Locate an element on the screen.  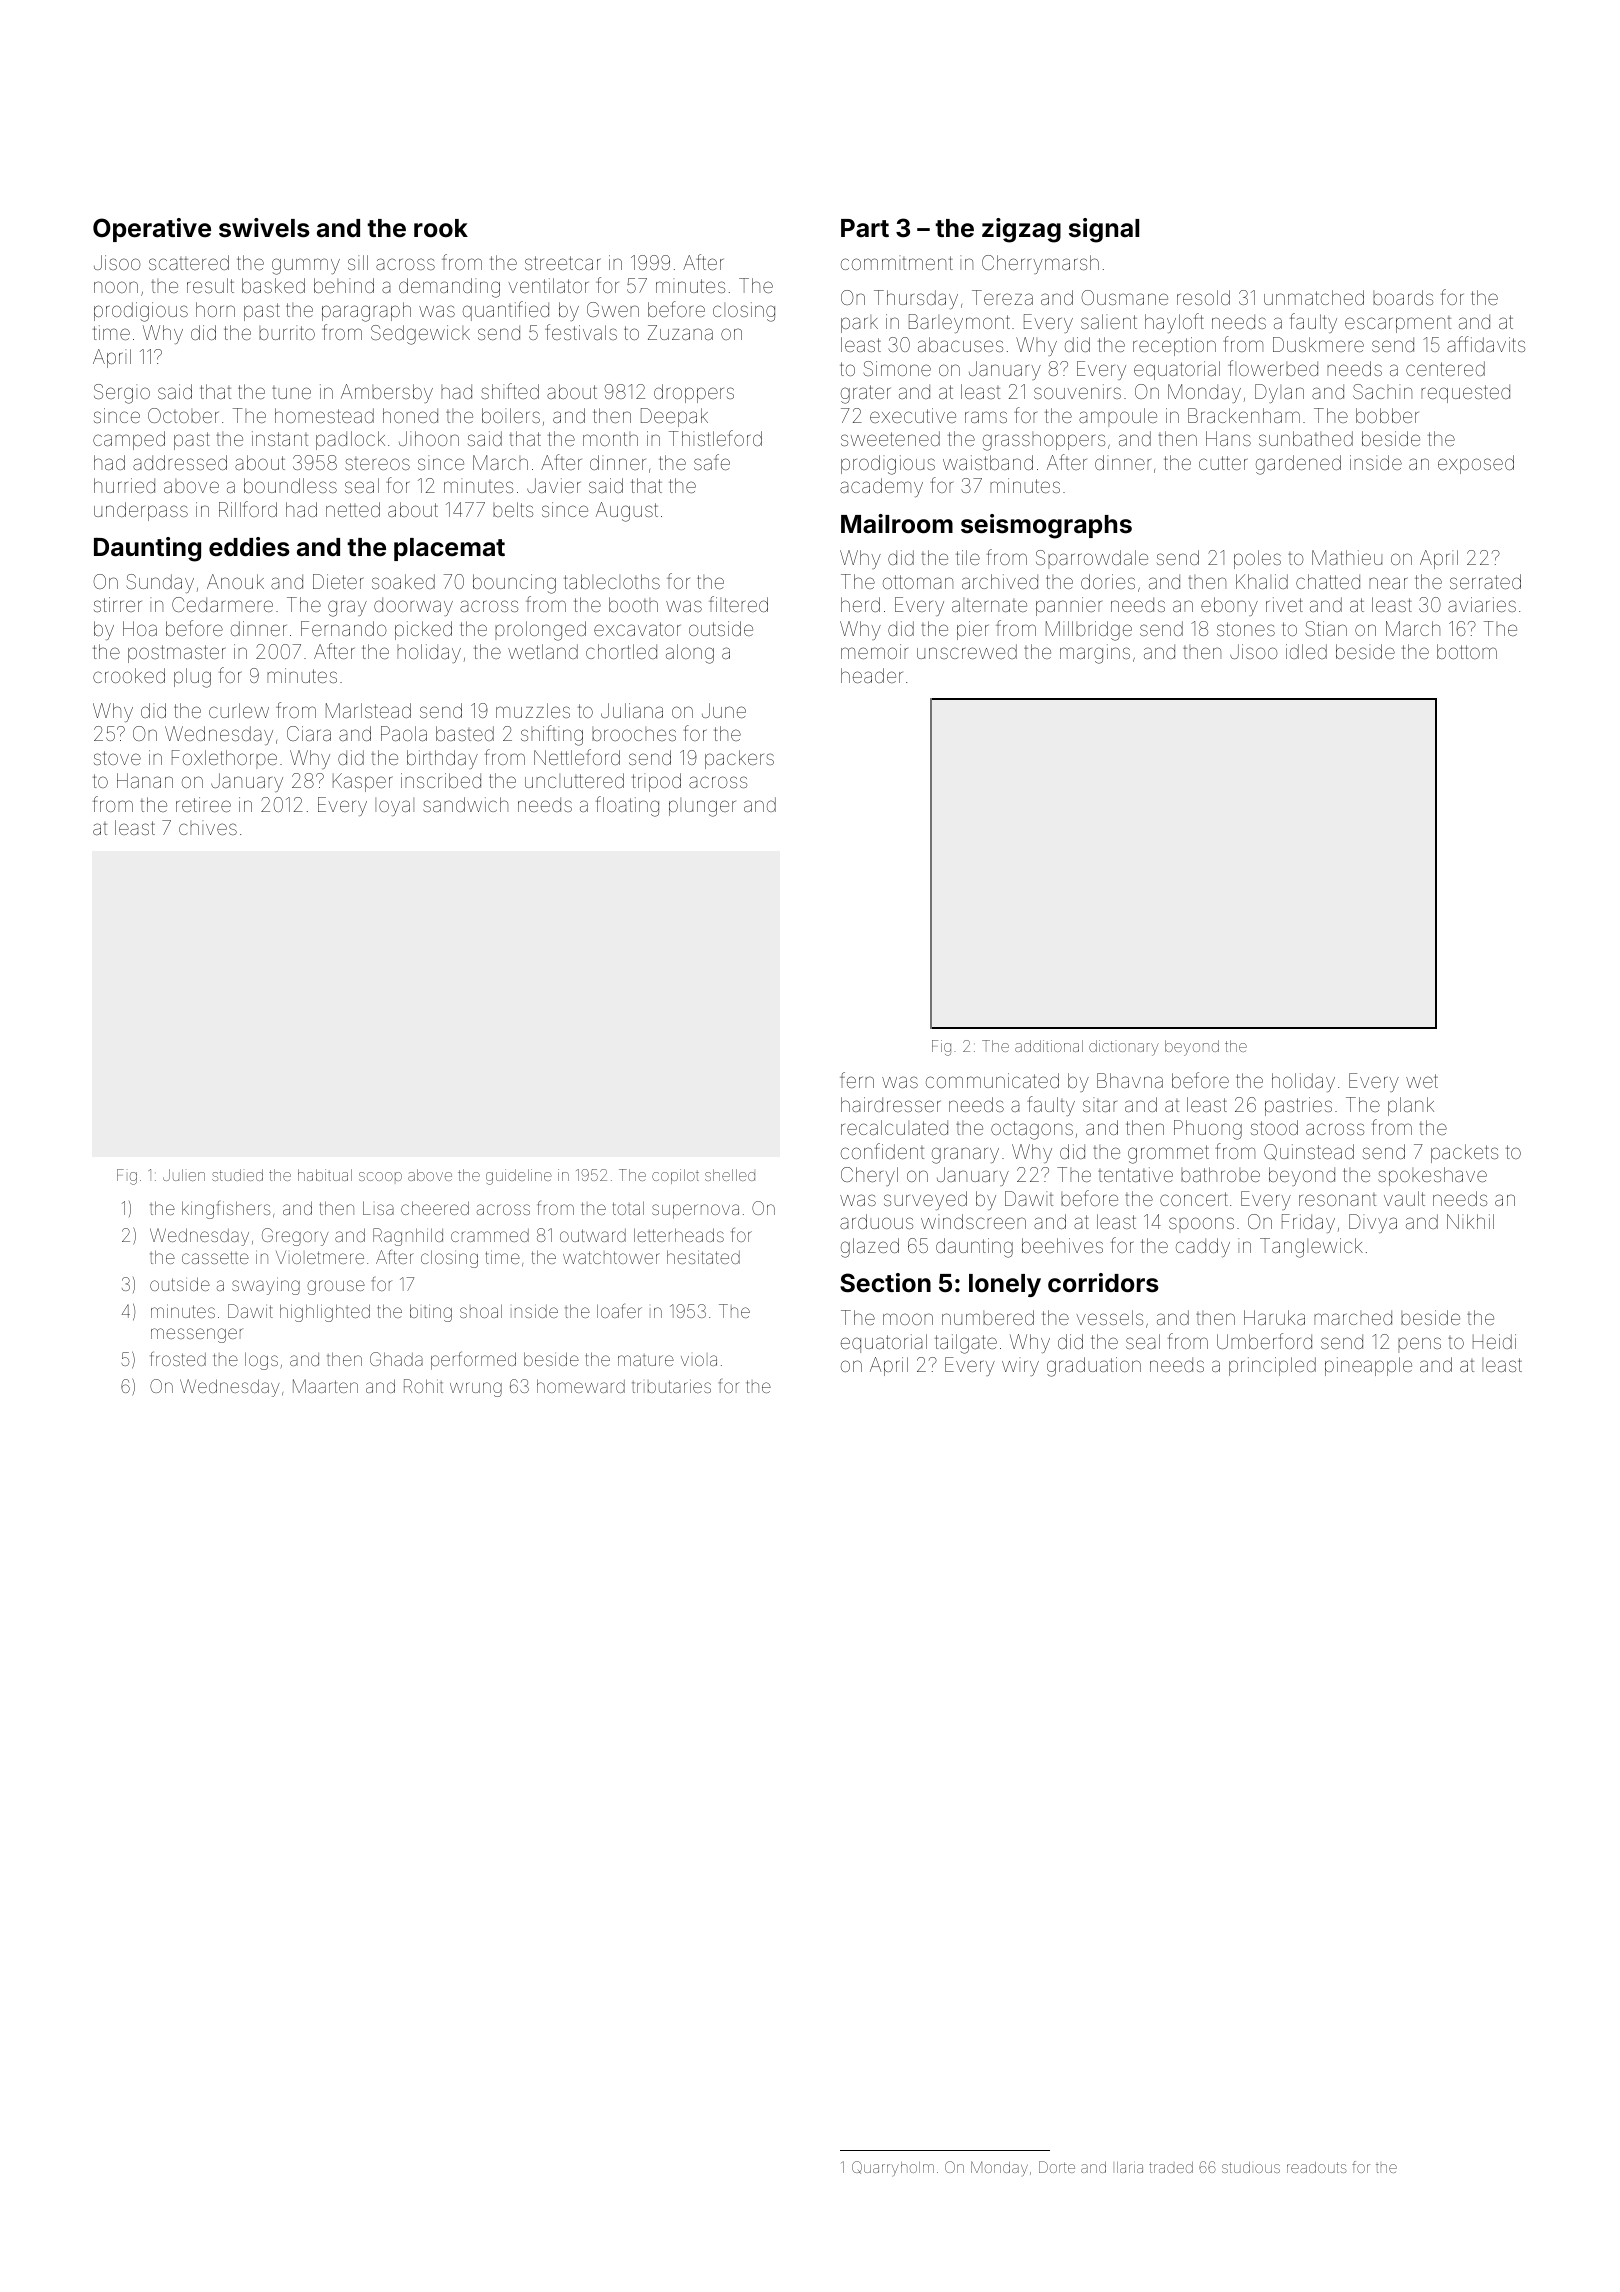
wrung is located at coordinates (476, 1389).
